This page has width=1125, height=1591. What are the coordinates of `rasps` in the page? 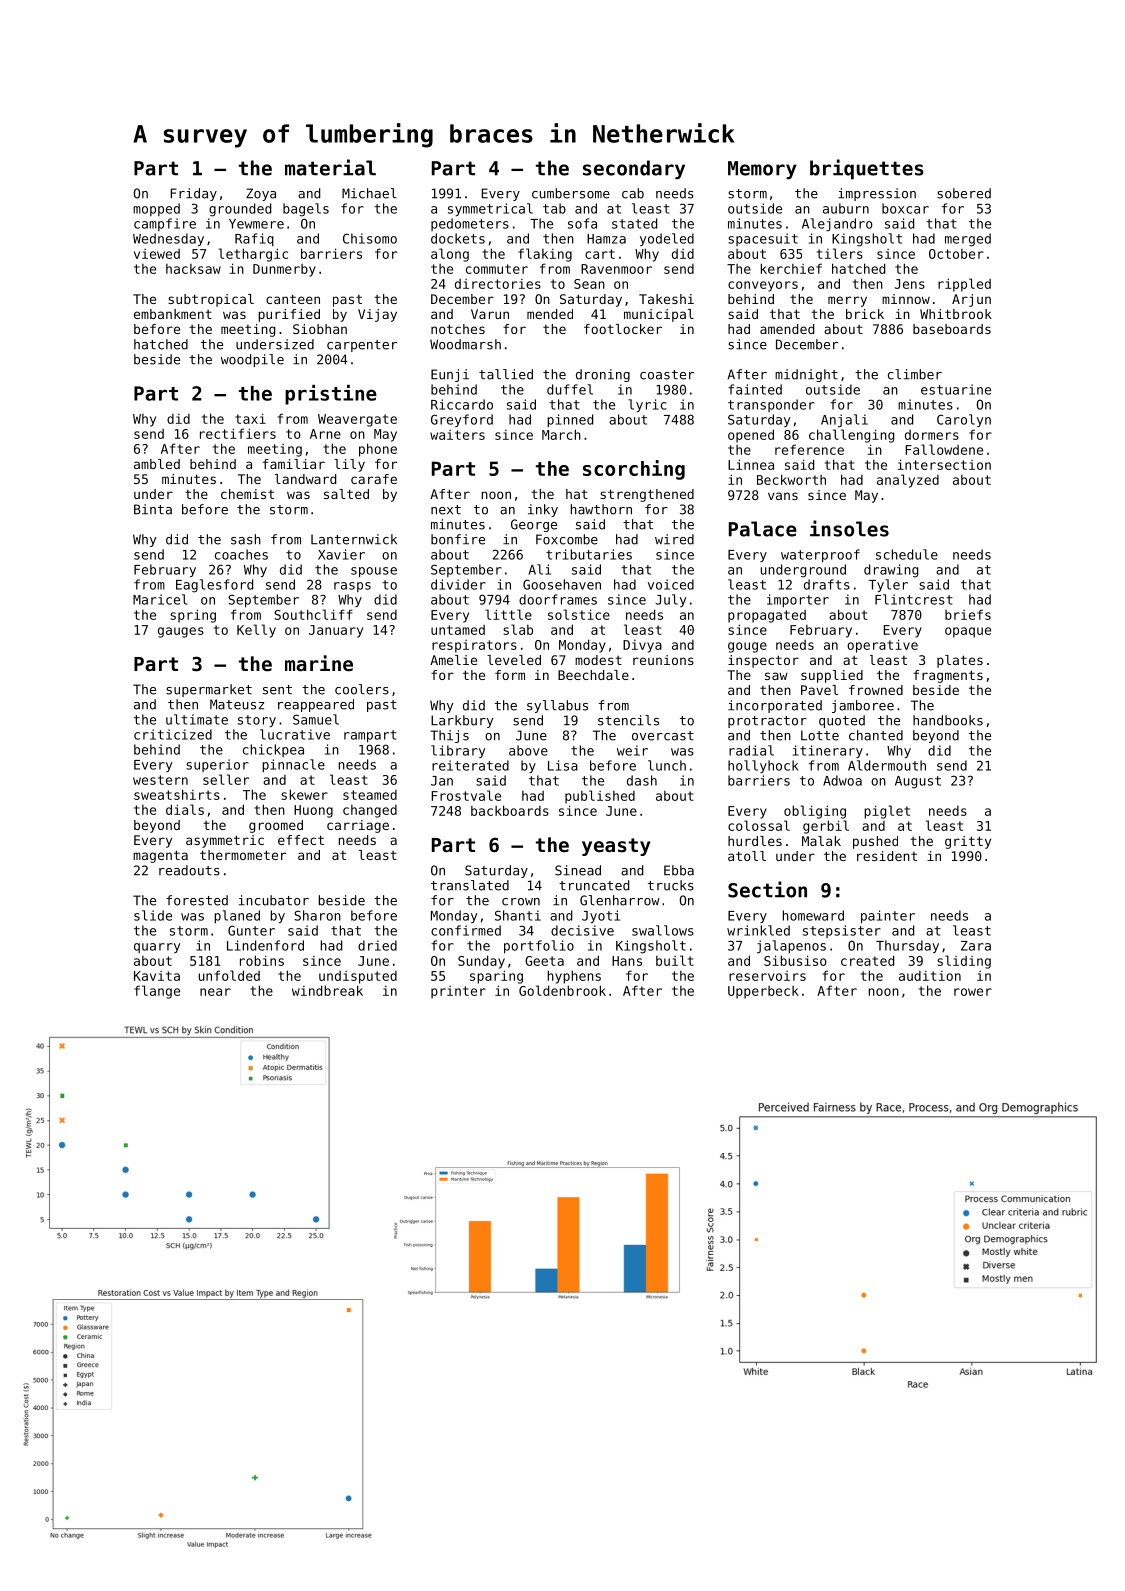 It's located at (352, 587).
